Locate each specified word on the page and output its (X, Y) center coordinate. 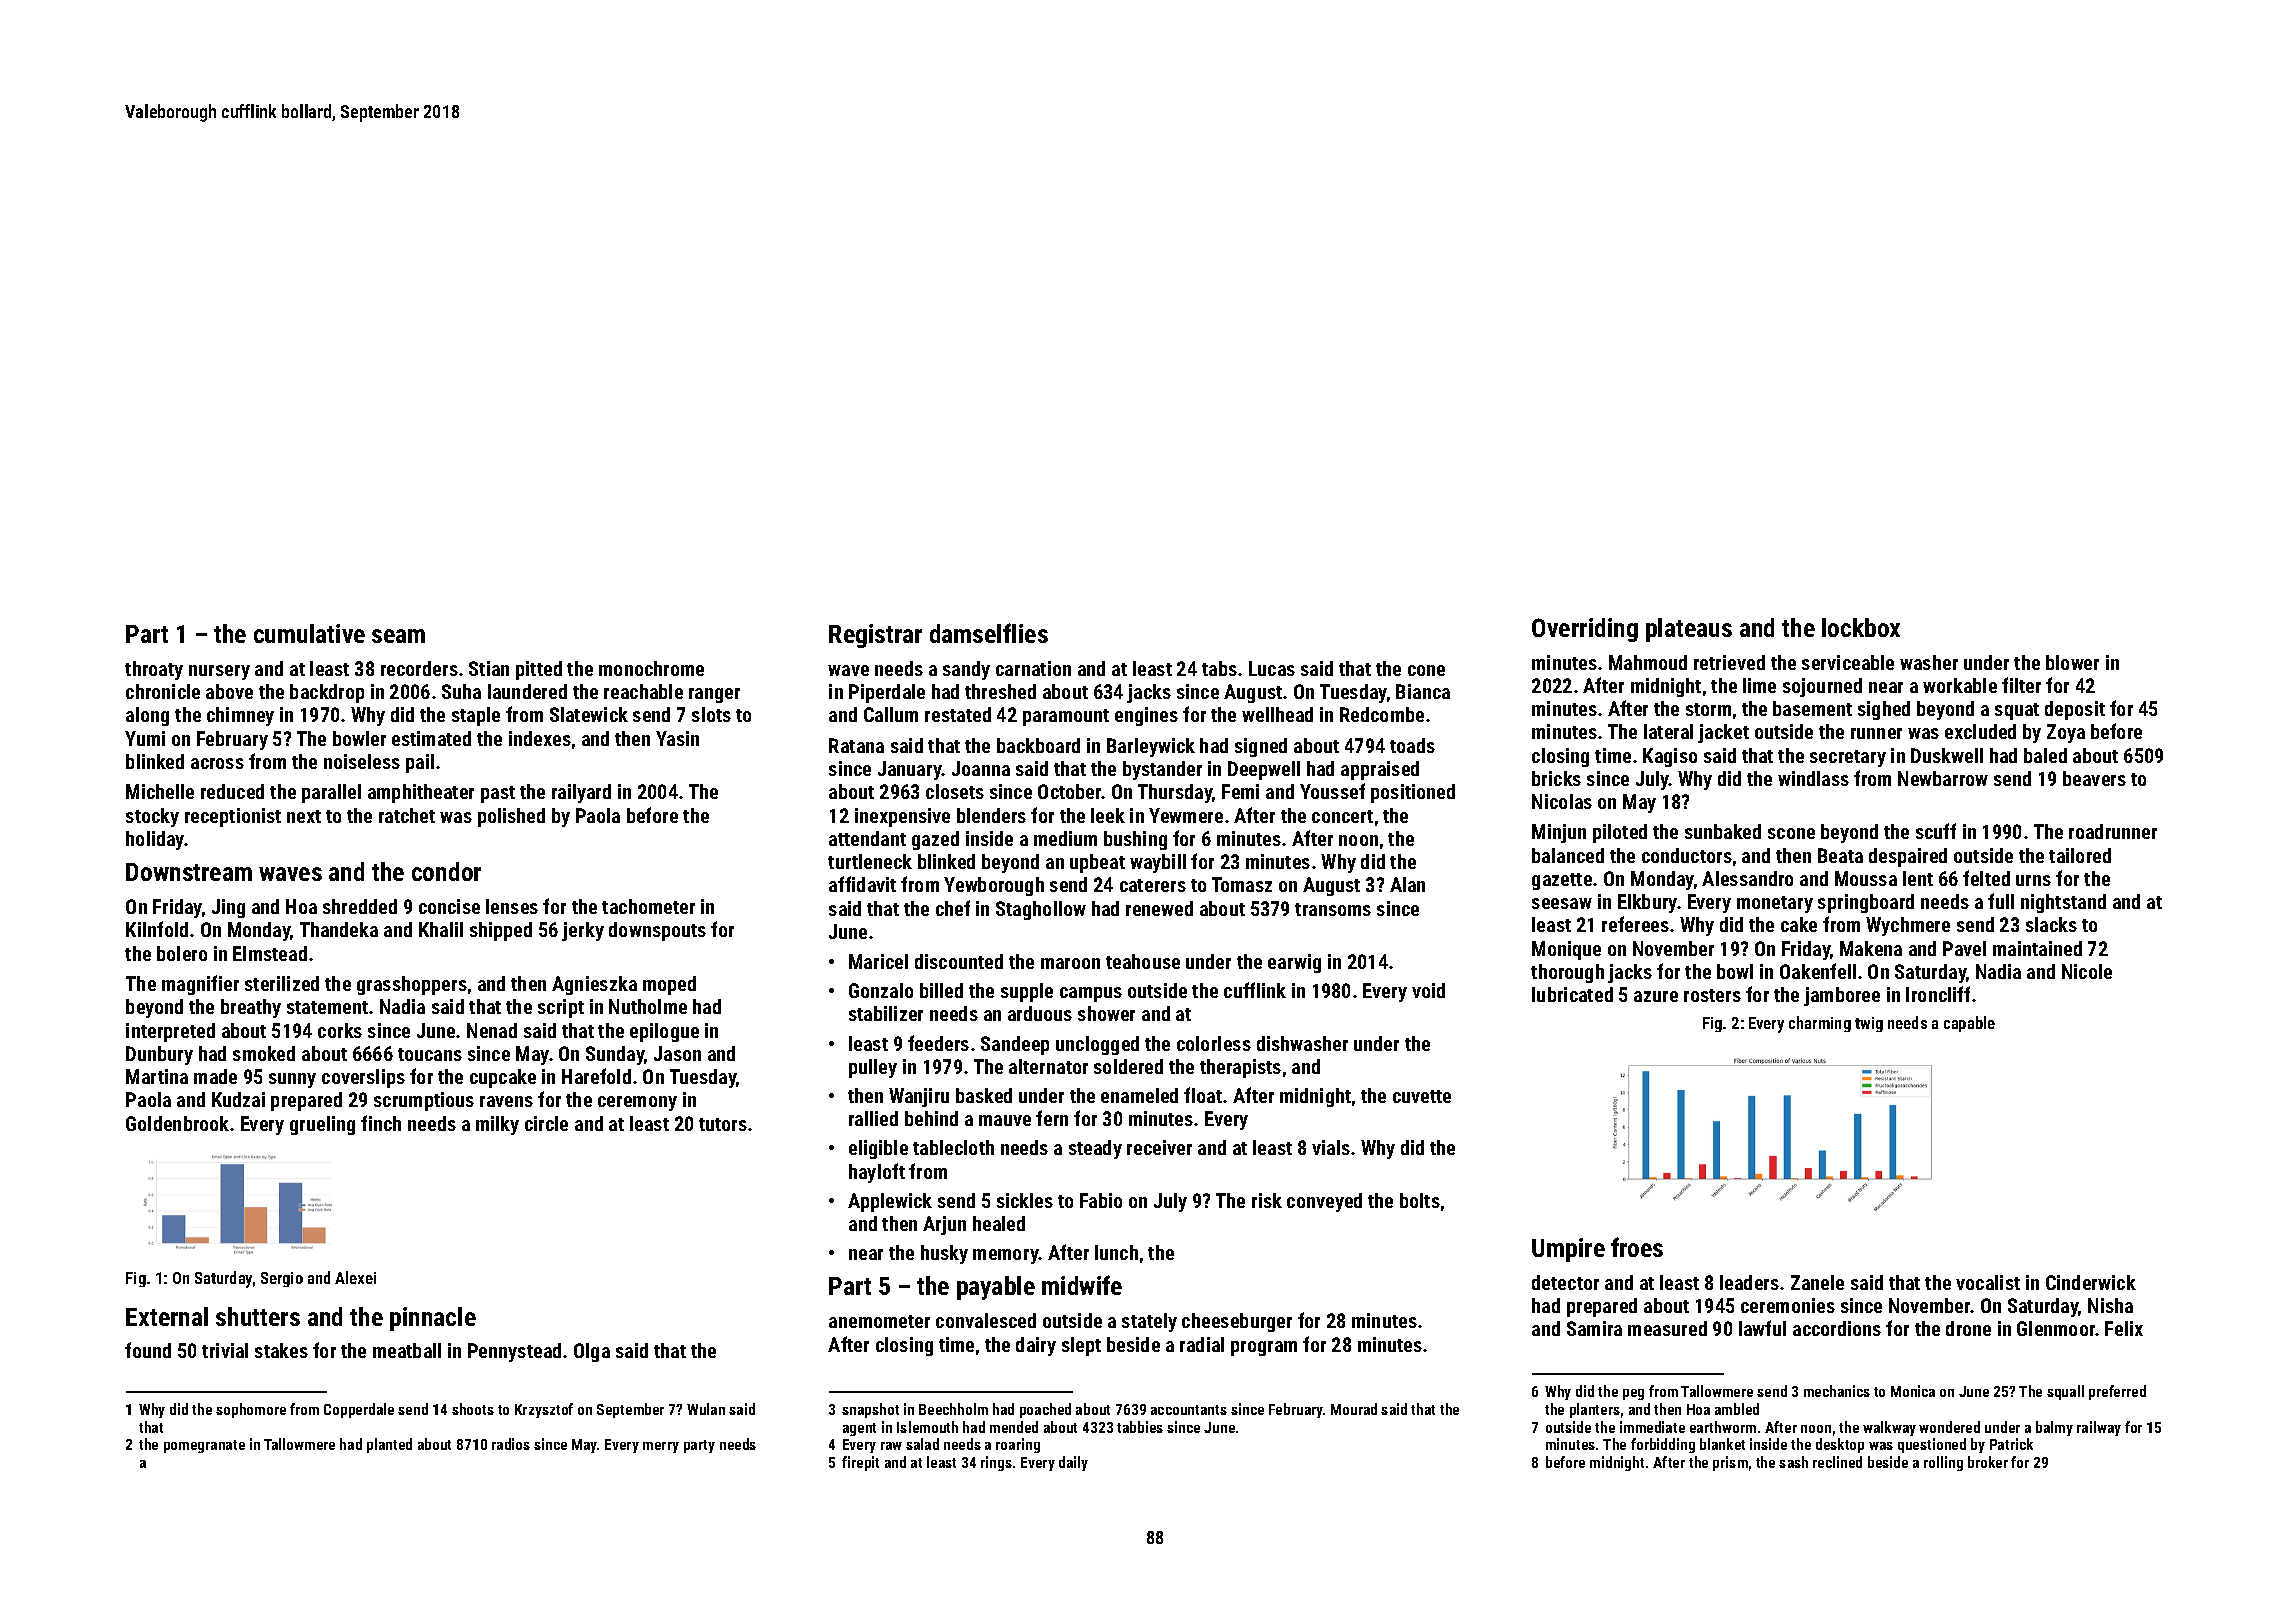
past (498, 794)
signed (1261, 747)
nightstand (2063, 903)
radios (511, 1444)
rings (996, 1463)
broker (1988, 1462)
